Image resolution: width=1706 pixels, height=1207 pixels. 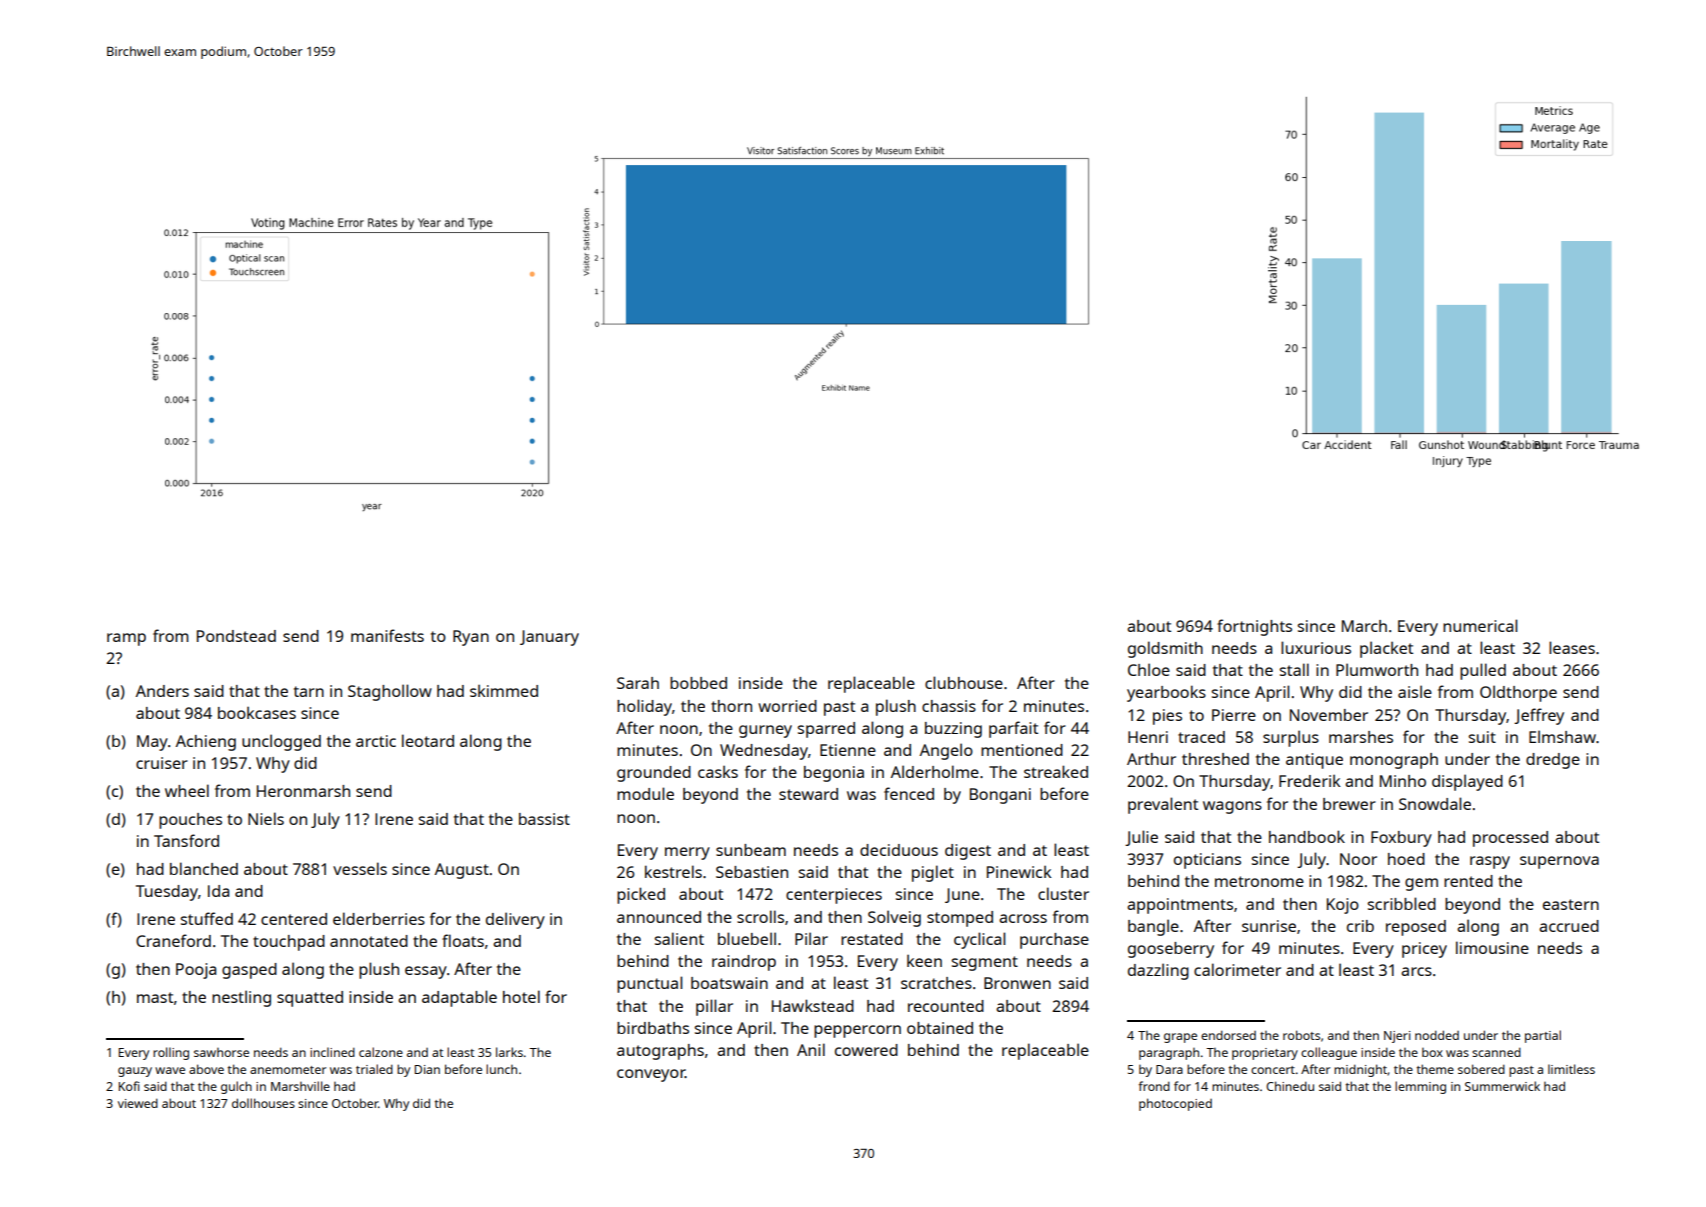 What do you see at coordinates (1316, 647) in the screenshot?
I see `luxurious` at bounding box center [1316, 647].
